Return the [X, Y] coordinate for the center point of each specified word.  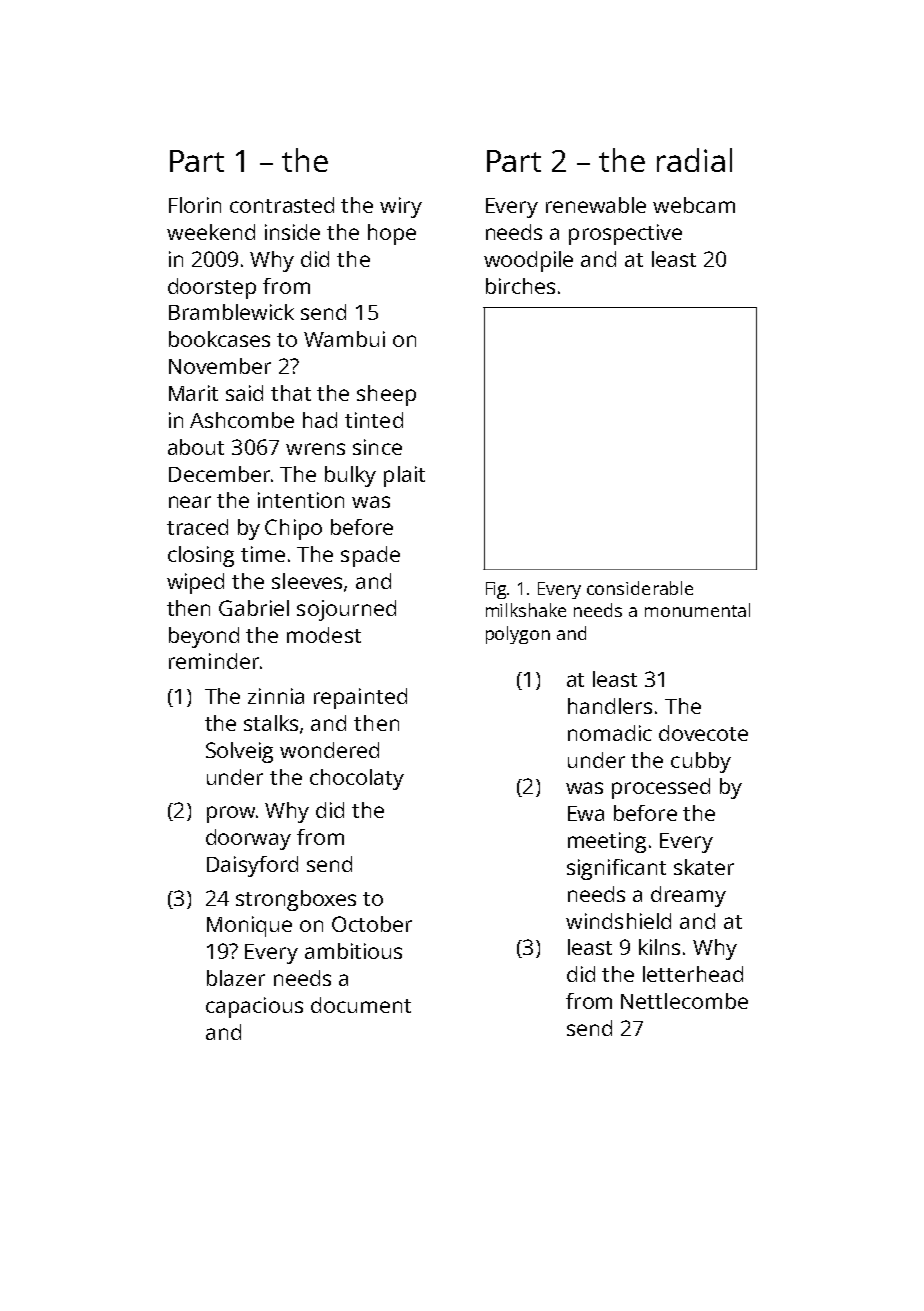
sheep [386, 395]
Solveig [239, 752]
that [291, 393]
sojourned [346, 610]
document [361, 1005]
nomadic [610, 733]
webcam [694, 205]
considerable [640, 588]
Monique [249, 926]
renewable [596, 205]
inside [292, 232]
